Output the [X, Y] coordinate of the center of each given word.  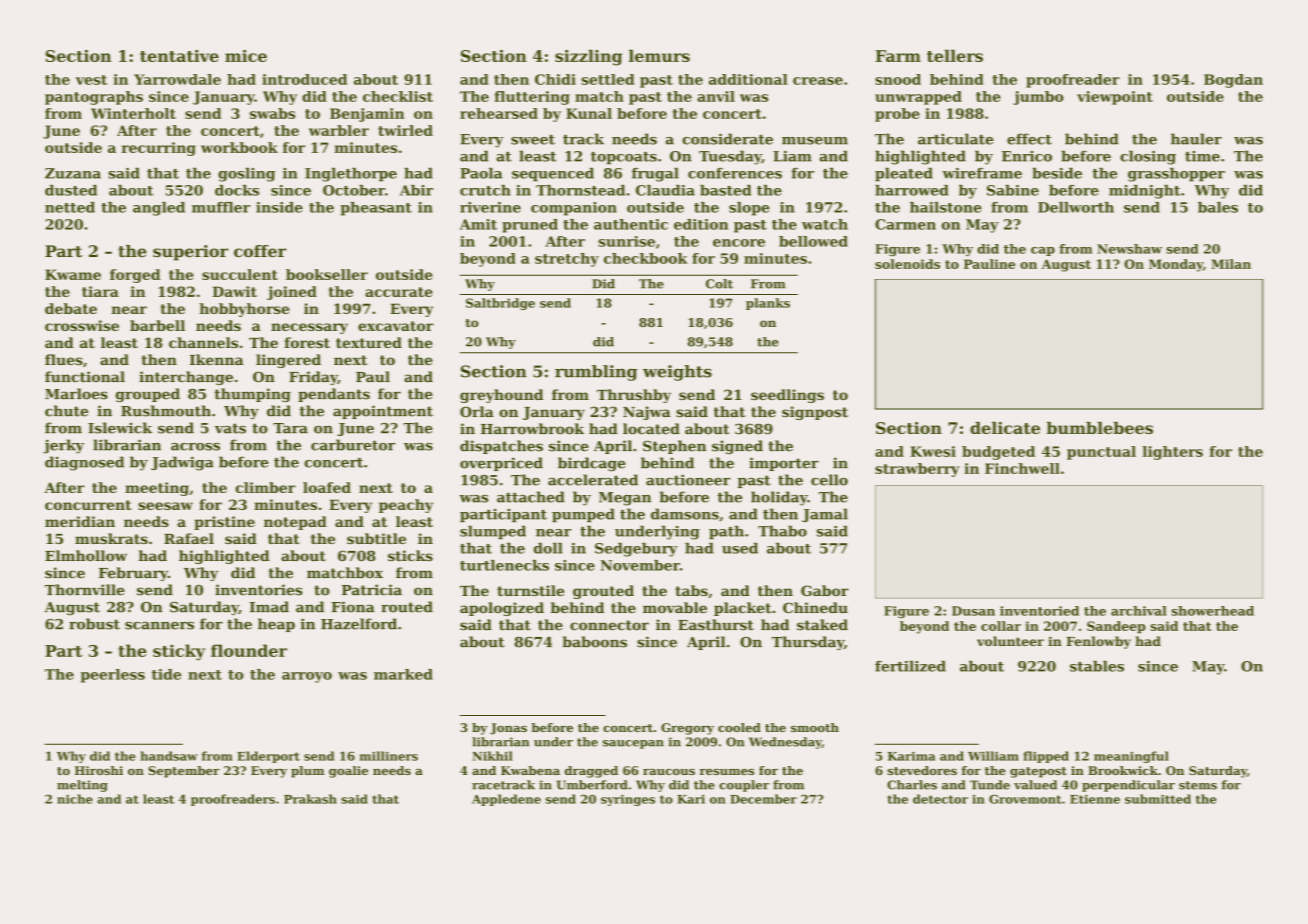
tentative [179, 56]
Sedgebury [636, 550]
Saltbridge [500, 304]
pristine [224, 523]
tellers [955, 55]
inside [279, 207]
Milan [1231, 264]
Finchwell [1022, 468]
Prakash [310, 799]
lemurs [659, 55]
